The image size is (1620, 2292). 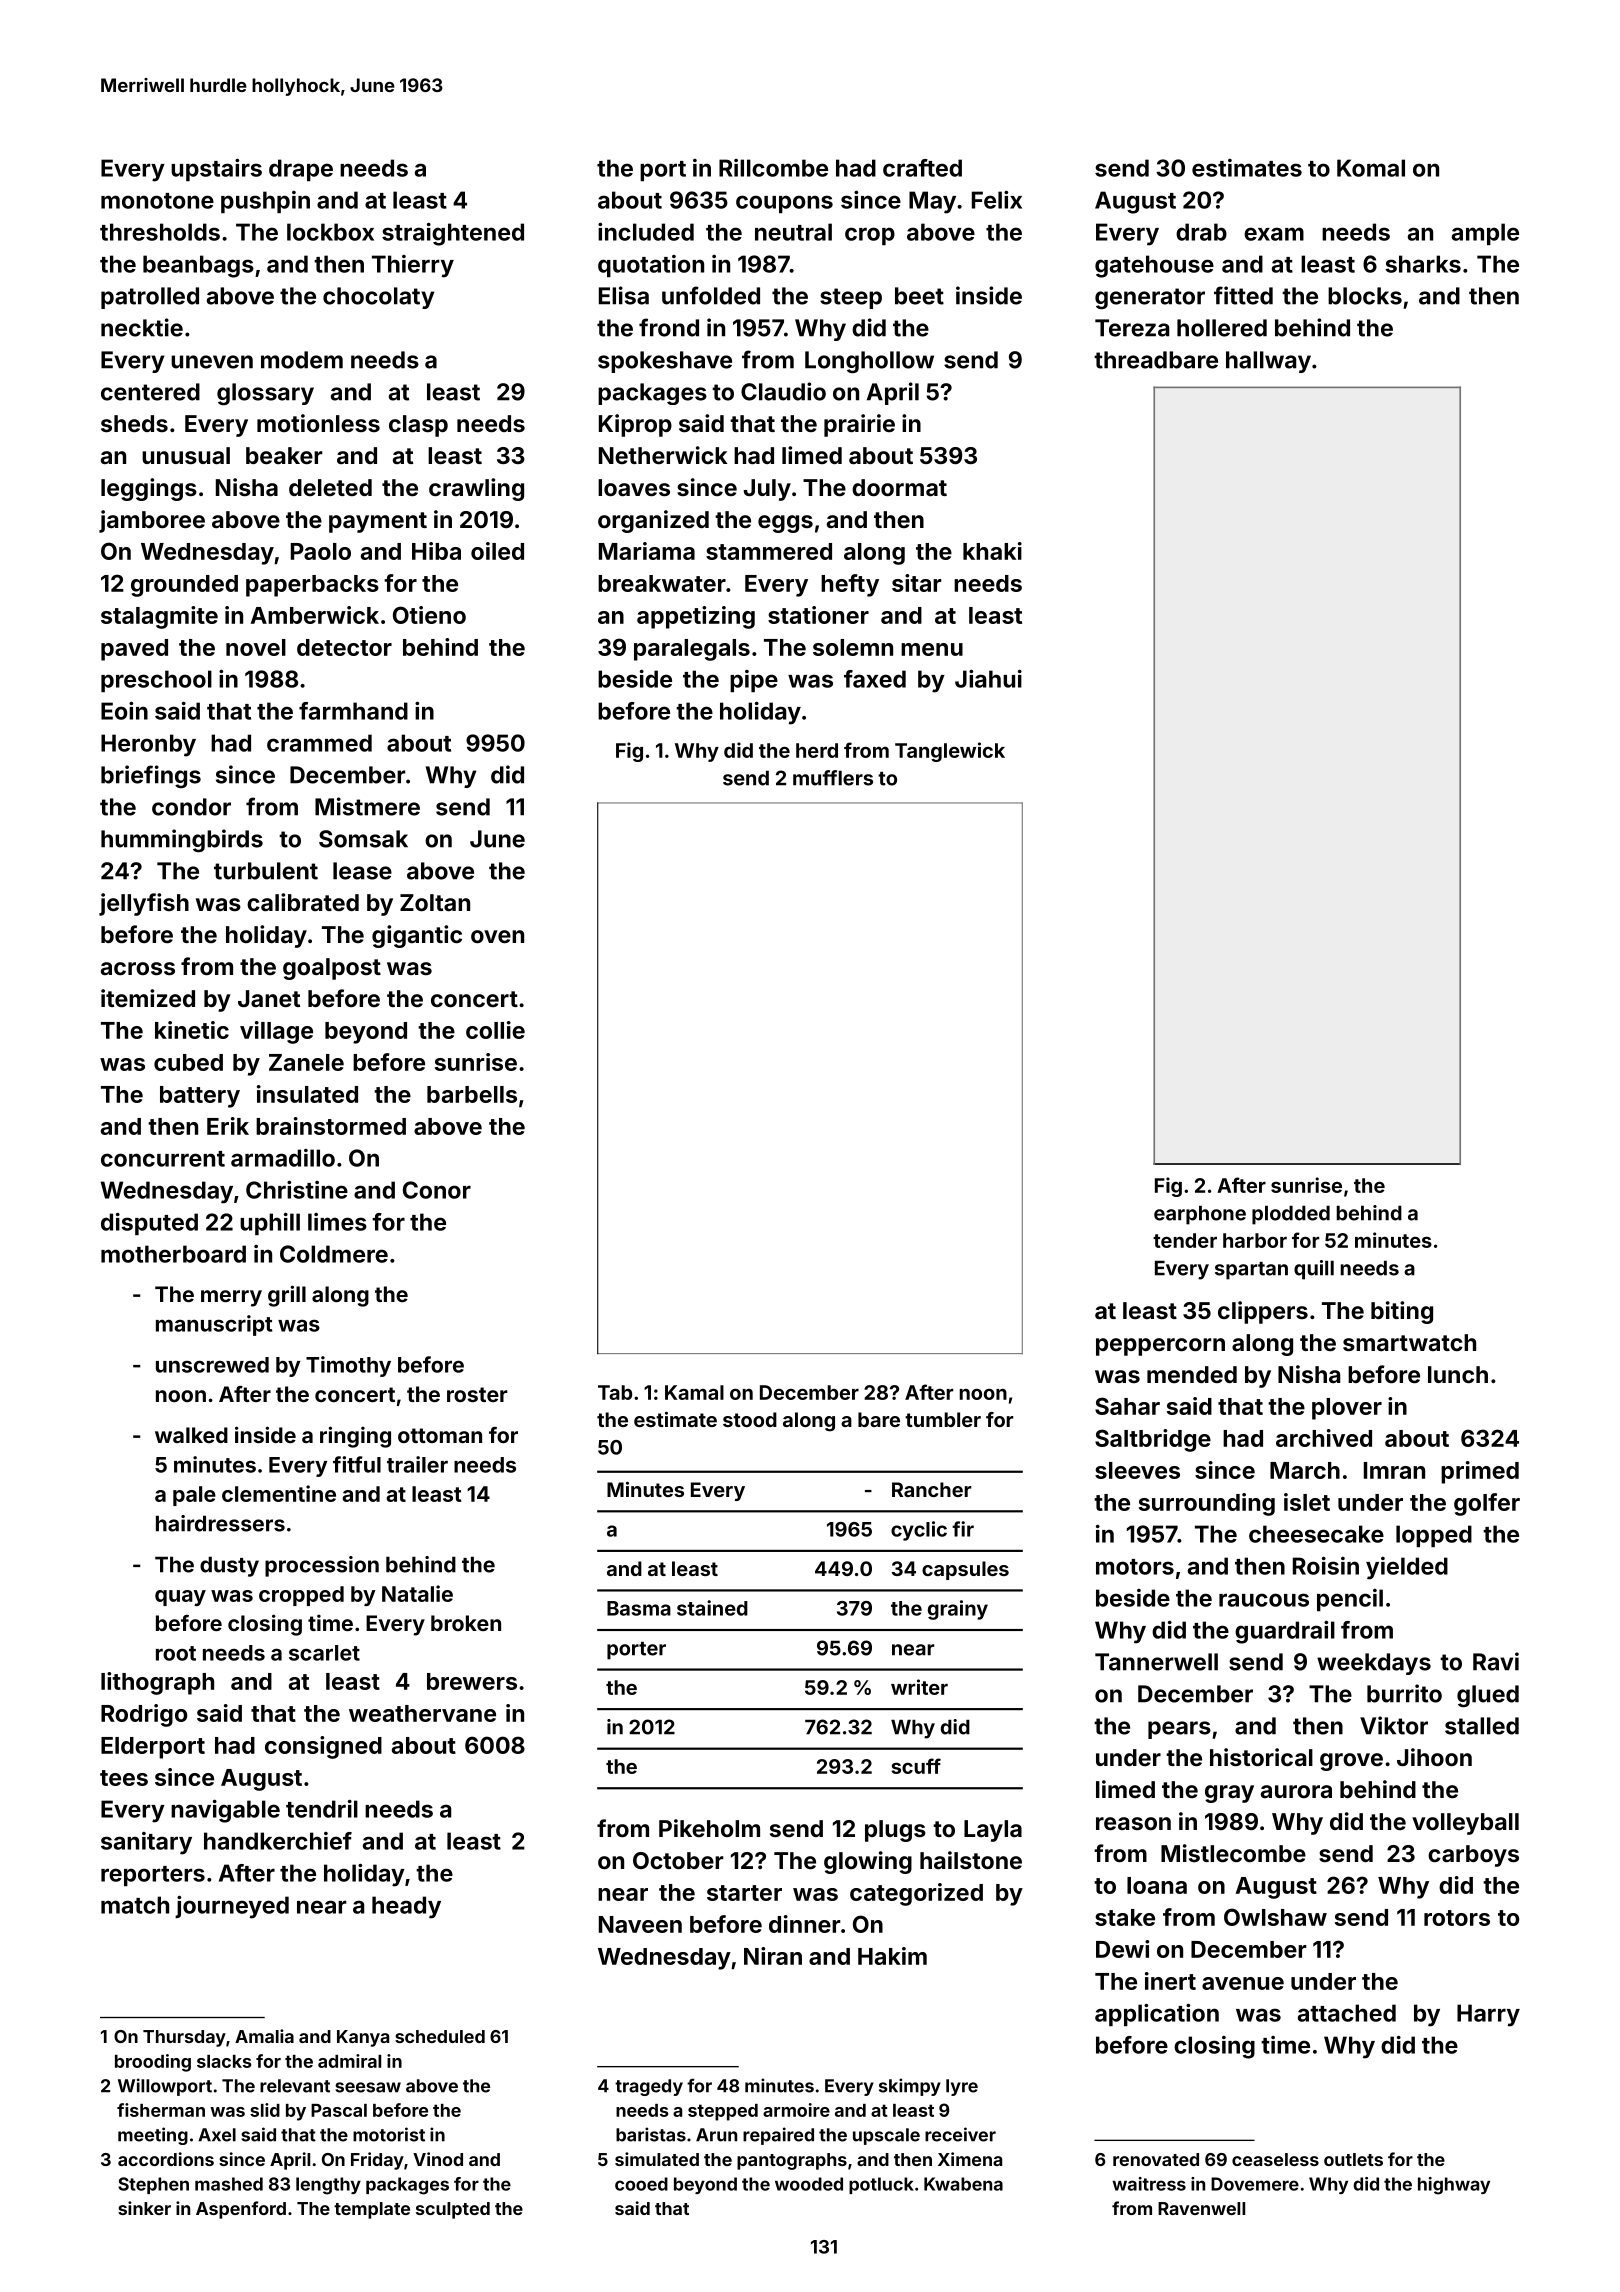 What do you see at coordinates (886, 2136) in the page?
I see `upscale` at bounding box center [886, 2136].
